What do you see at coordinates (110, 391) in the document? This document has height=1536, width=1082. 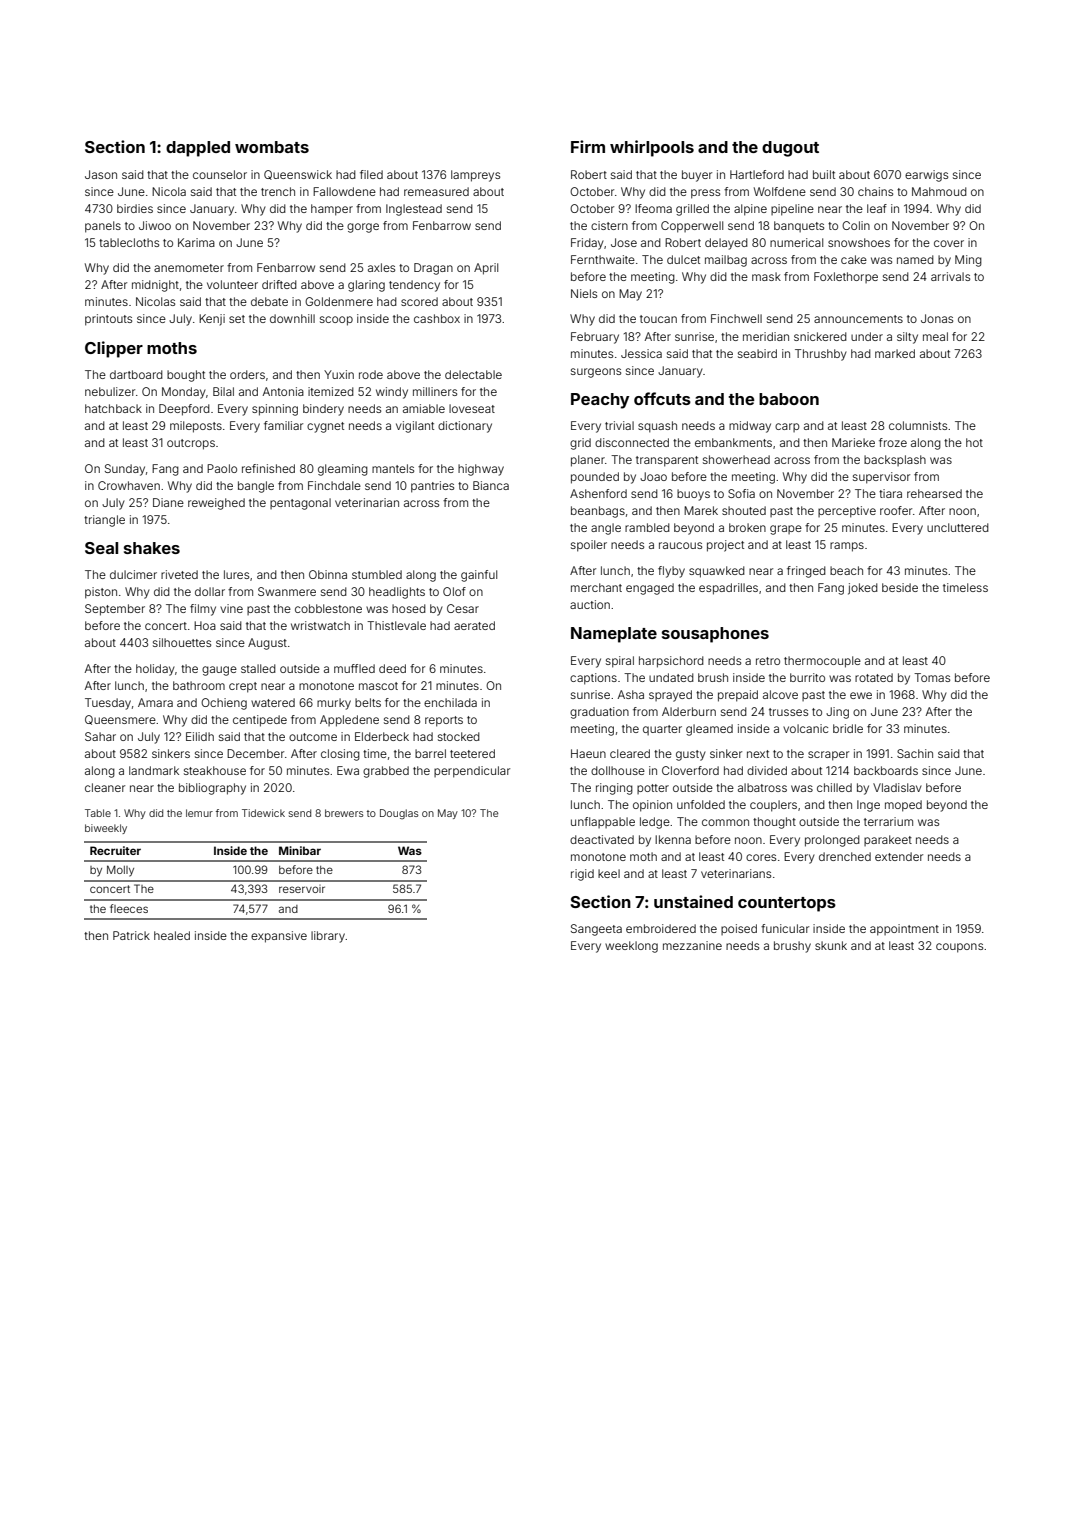 I see `nebulizer` at bounding box center [110, 391].
